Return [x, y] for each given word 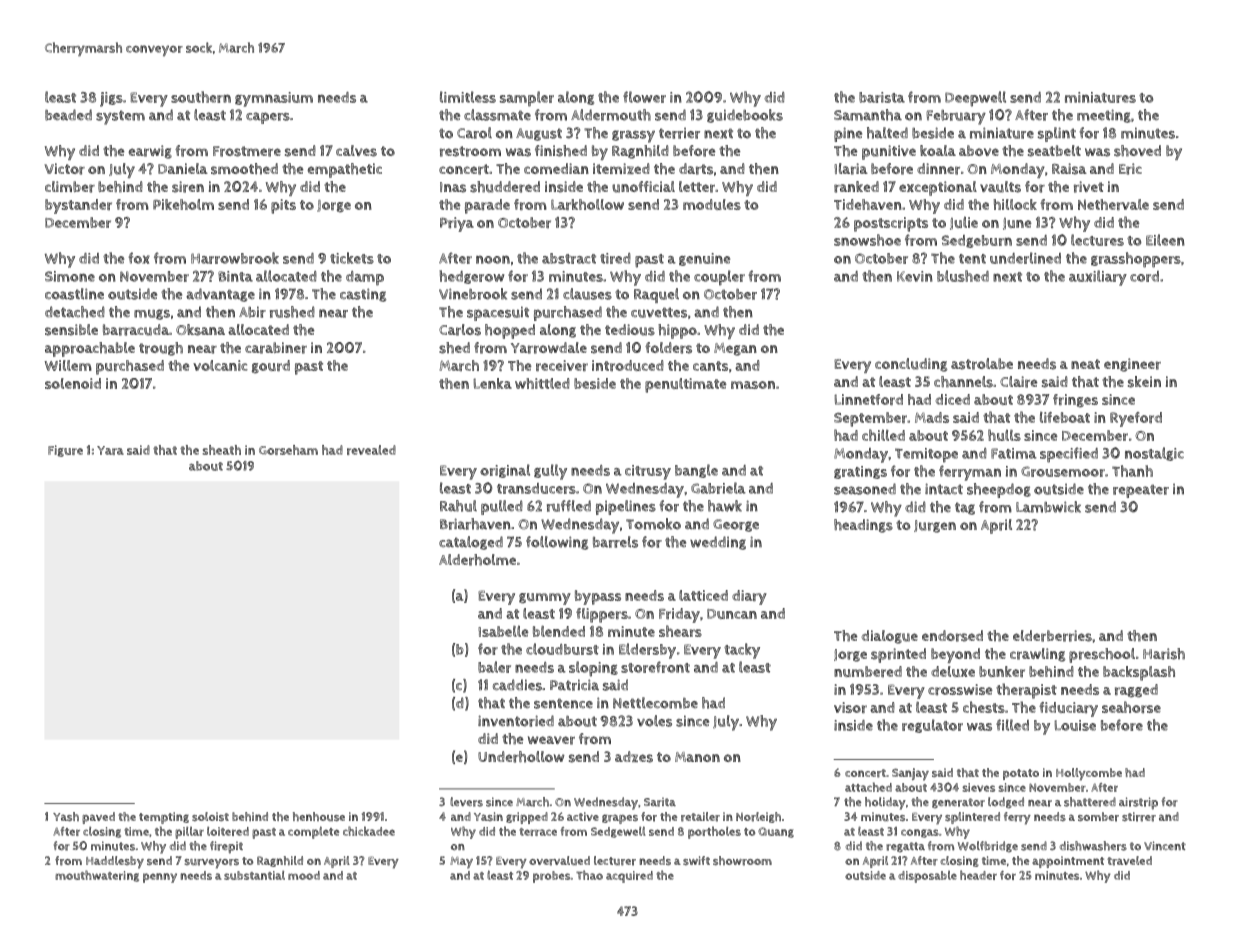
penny [160, 878]
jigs [111, 99]
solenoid [73, 383]
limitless [468, 97]
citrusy [648, 472]
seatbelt [1054, 151]
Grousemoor [1063, 471]
